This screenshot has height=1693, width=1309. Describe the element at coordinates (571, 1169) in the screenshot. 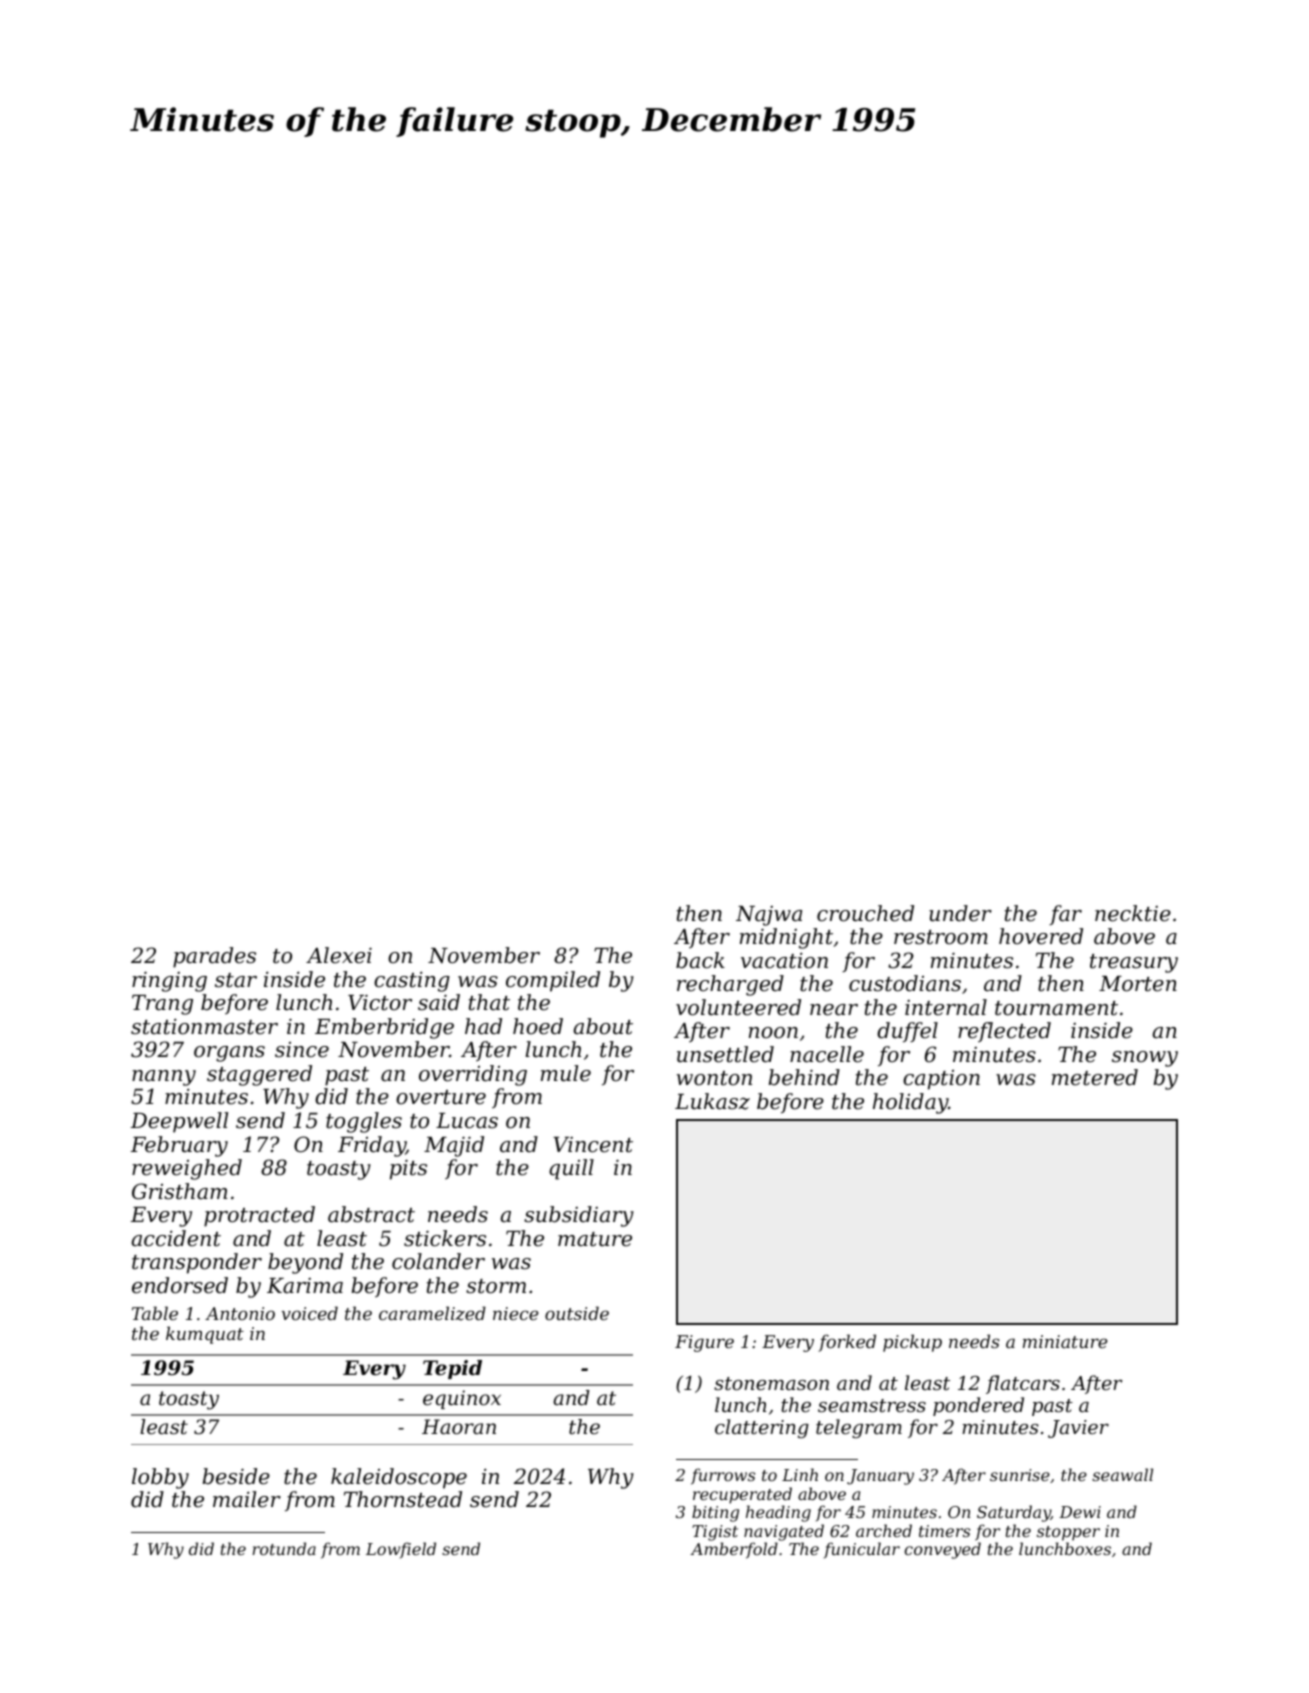

I see `quill` at that location.
